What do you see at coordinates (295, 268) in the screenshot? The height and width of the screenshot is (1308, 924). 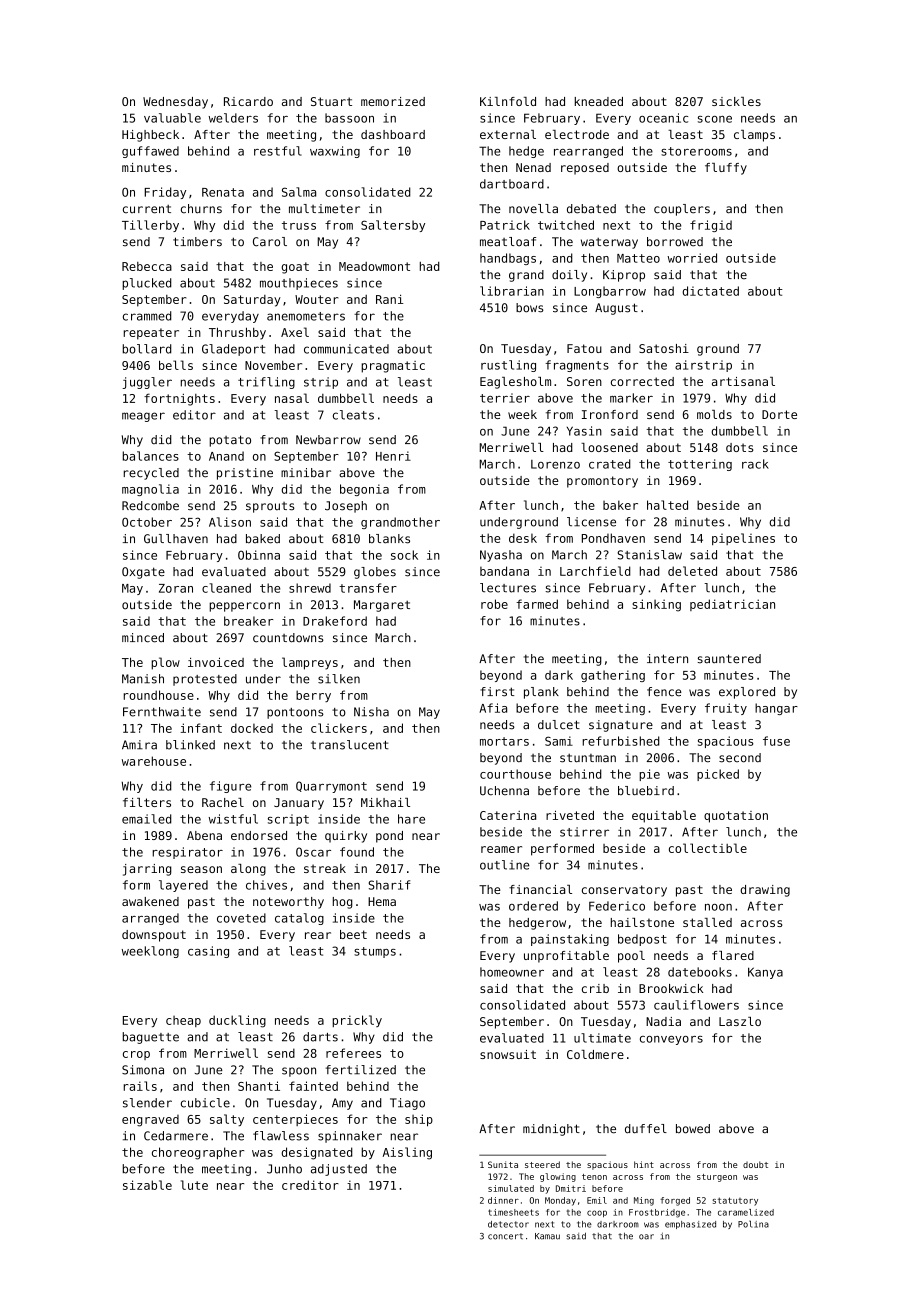 I see `goat` at bounding box center [295, 268].
